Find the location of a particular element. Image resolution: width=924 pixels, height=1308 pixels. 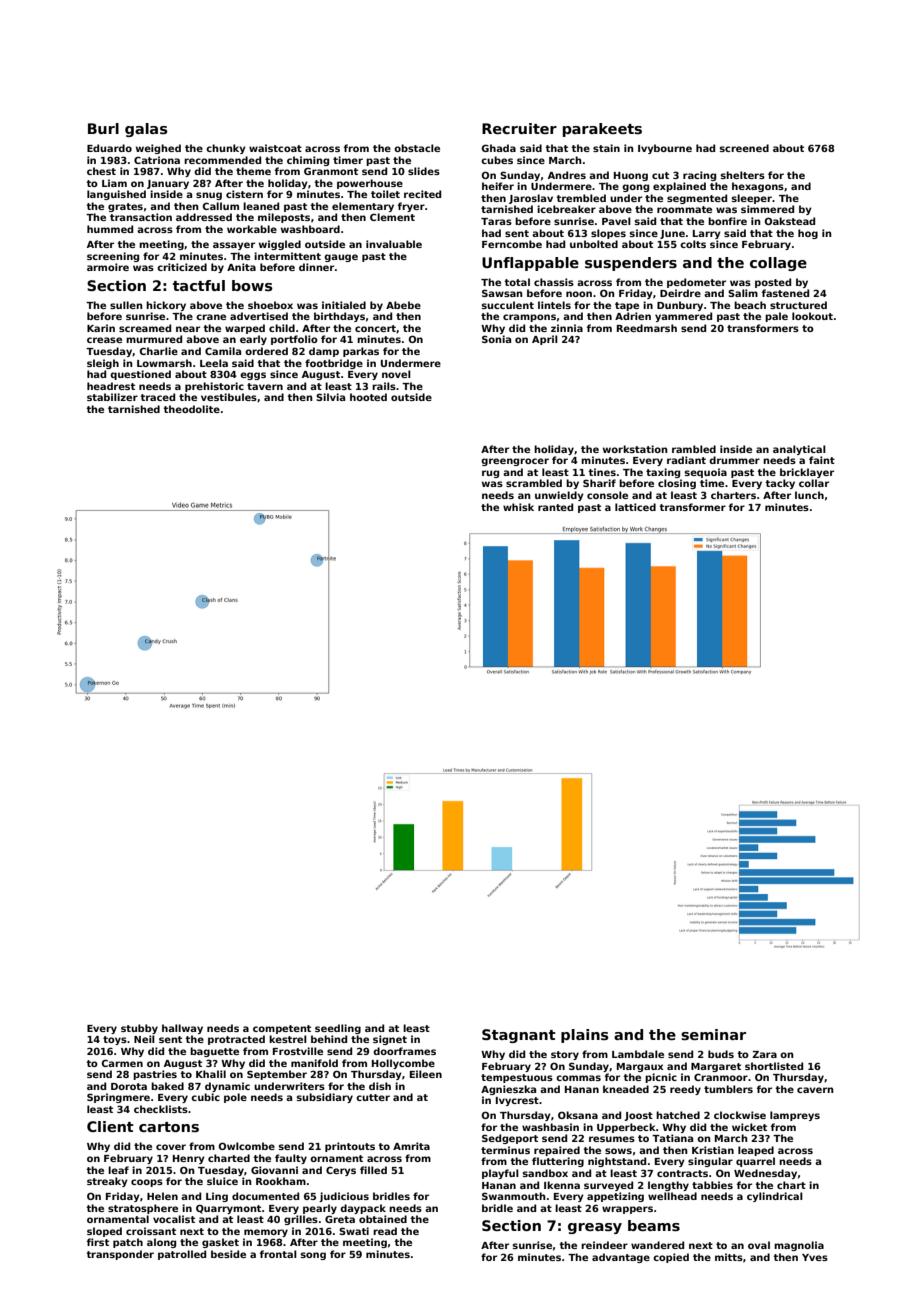

buds is located at coordinates (721, 1054).
